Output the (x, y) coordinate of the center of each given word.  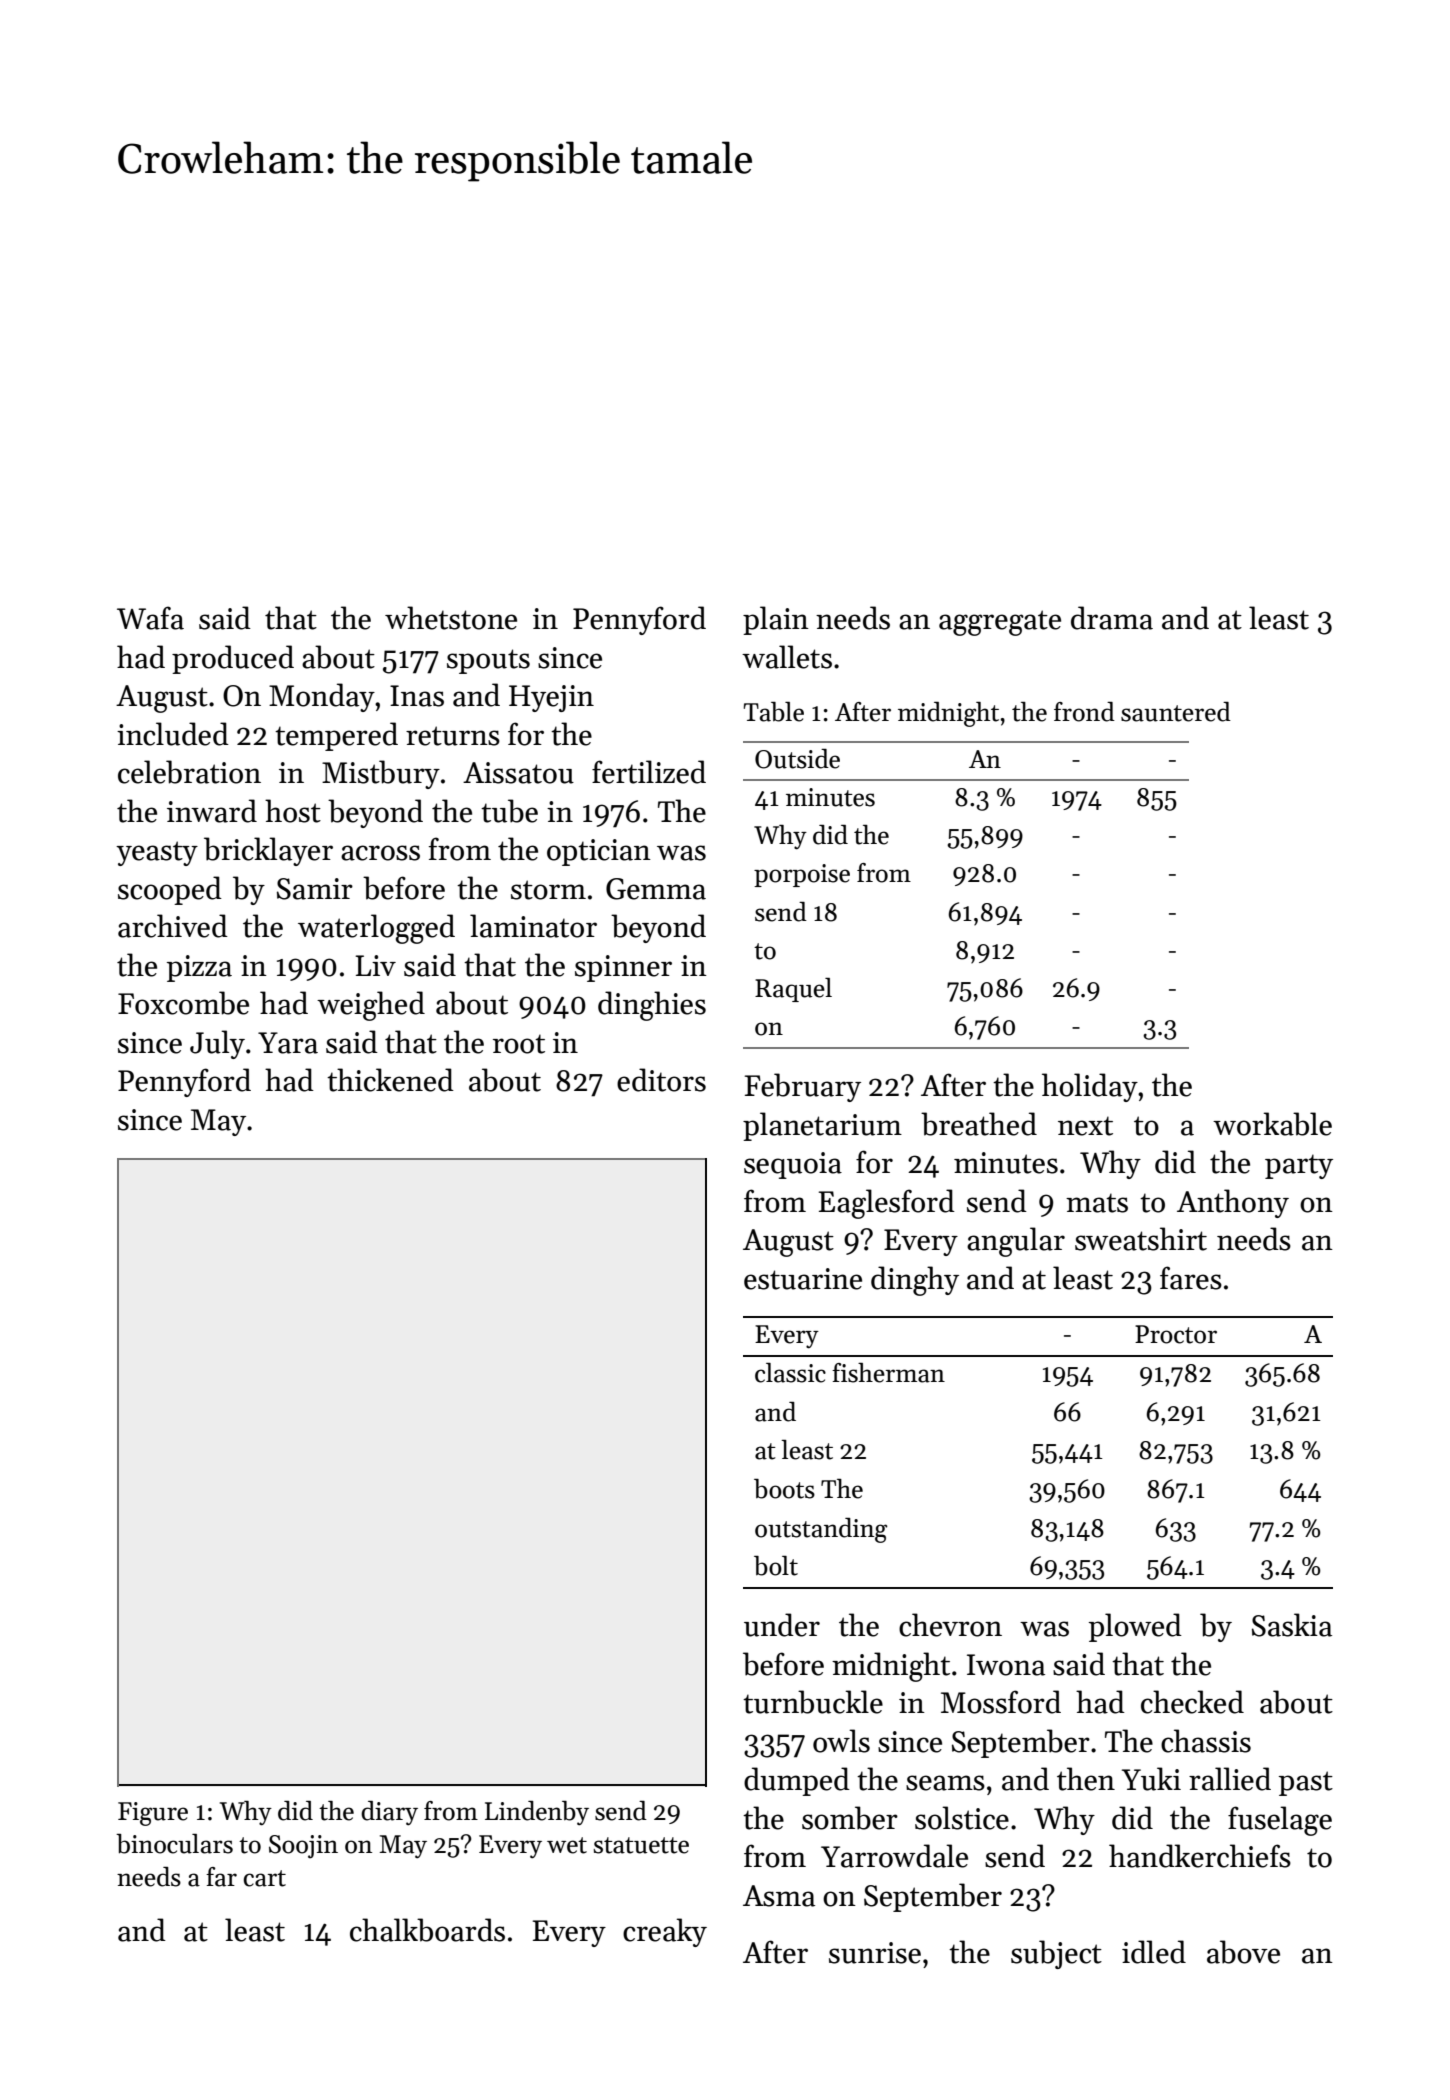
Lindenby (537, 1813)
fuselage (1280, 1821)
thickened (390, 1080)
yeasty (157, 853)
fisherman (888, 1373)
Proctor (1176, 1334)
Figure (153, 1814)
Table (774, 712)
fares (1191, 1278)
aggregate (1000, 623)
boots (784, 1489)
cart (265, 1878)
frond (1084, 712)
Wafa (150, 618)
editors (661, 1080)
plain (776, 620)
